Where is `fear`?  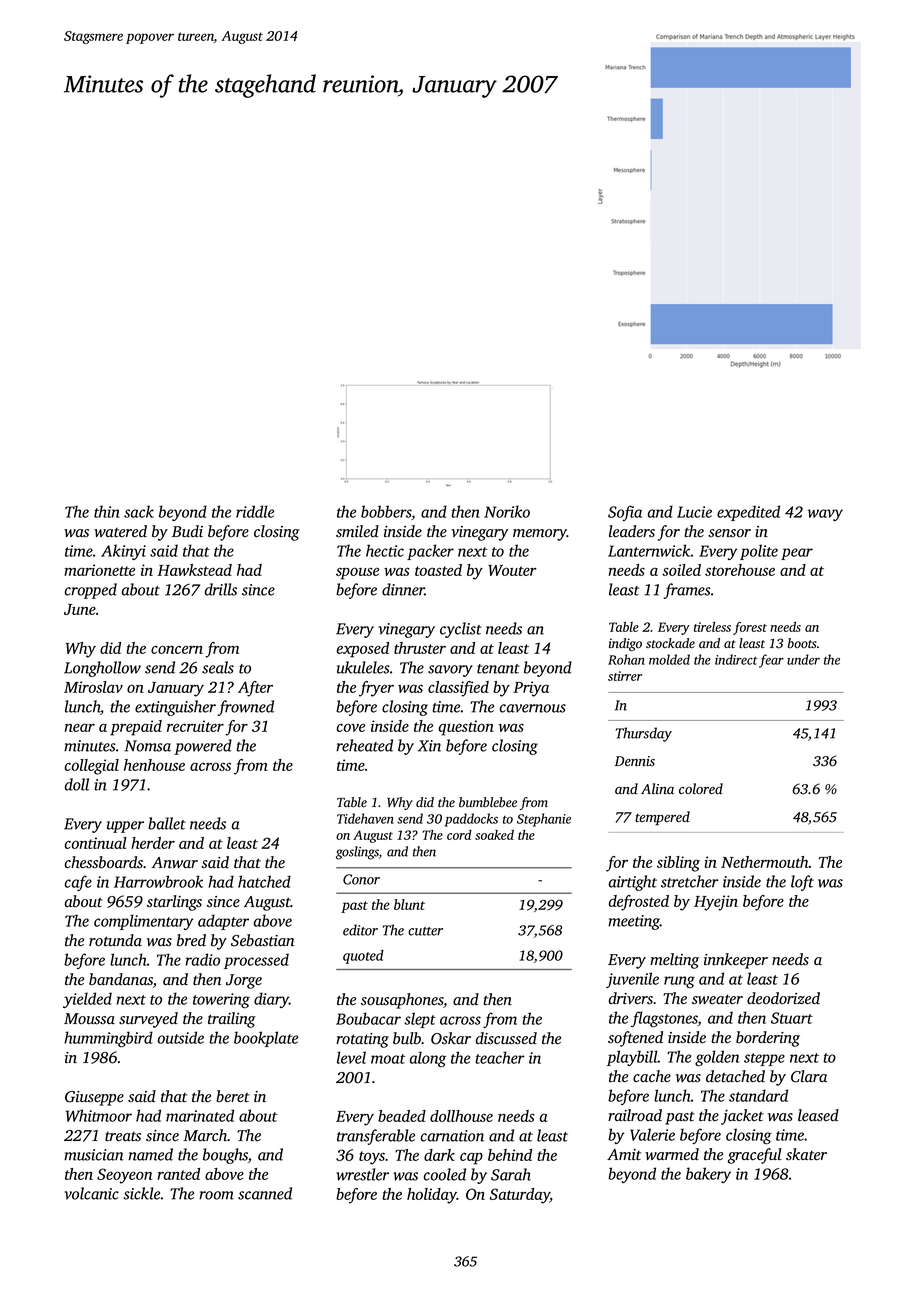
fear is located at coordinates (771, 661).
